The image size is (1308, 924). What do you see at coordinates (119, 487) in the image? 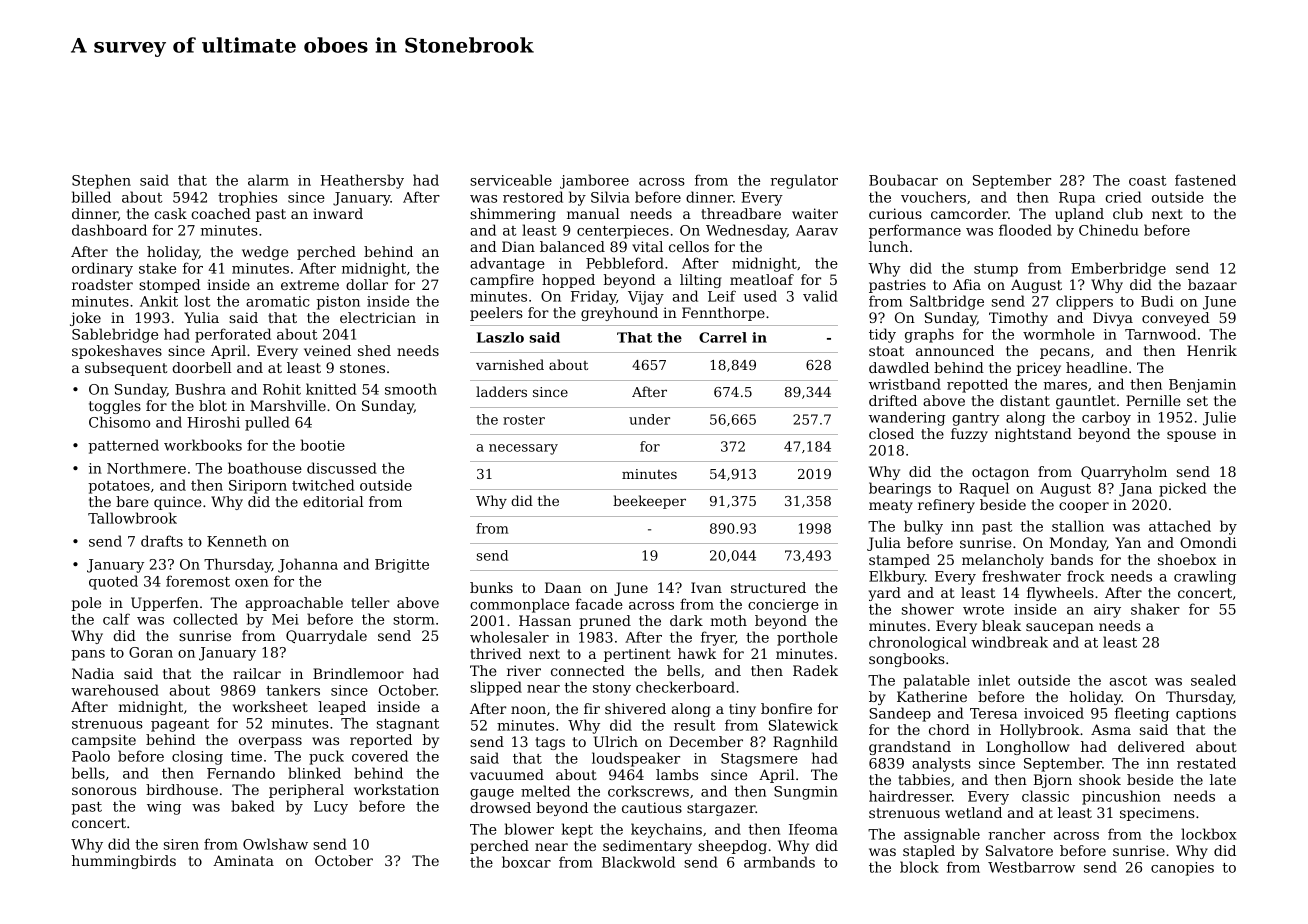
I see `potatoes` at bounding box center [119, 487].
